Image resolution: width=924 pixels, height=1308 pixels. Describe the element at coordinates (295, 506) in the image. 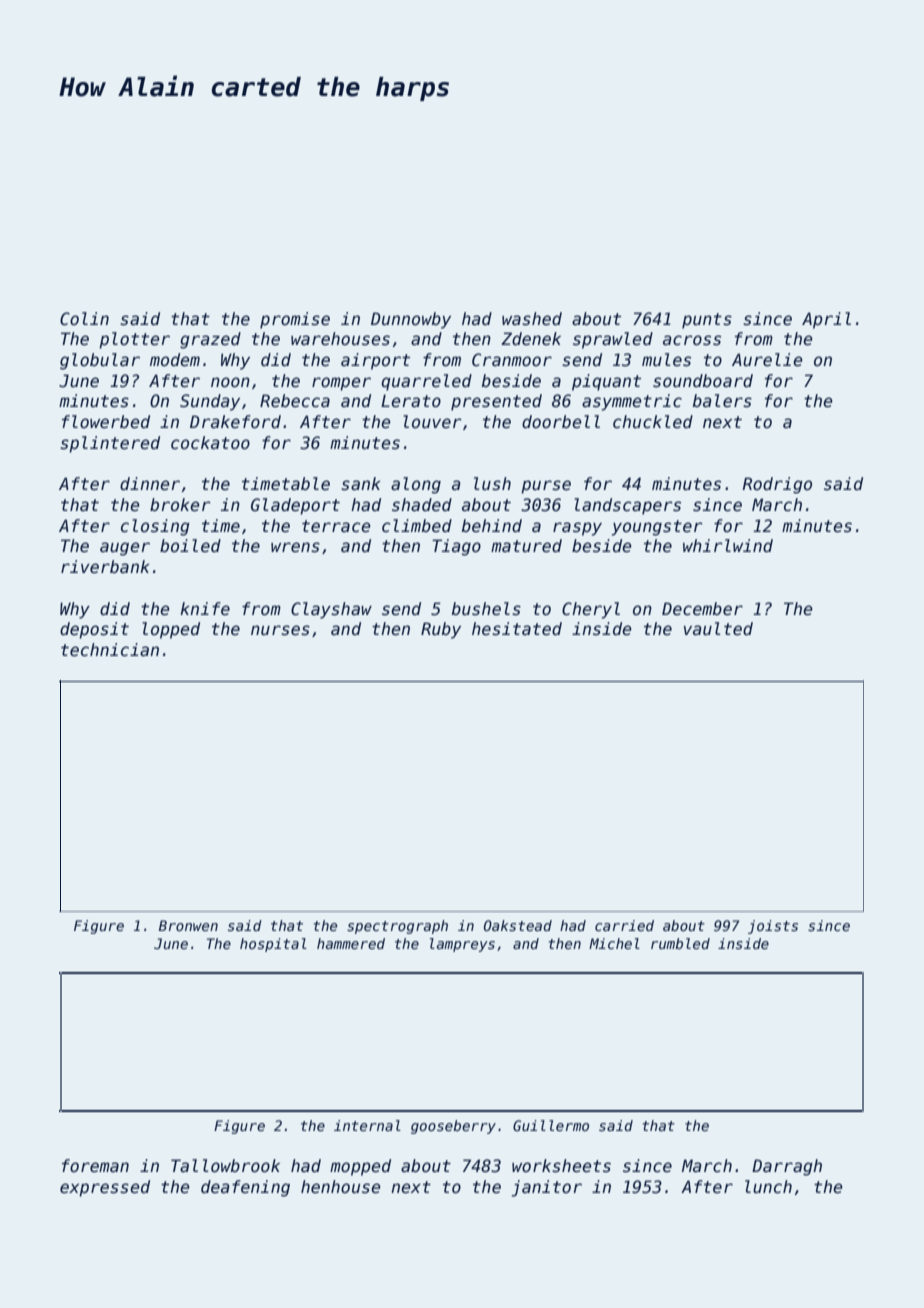

I see `Gladeport` at that location.
